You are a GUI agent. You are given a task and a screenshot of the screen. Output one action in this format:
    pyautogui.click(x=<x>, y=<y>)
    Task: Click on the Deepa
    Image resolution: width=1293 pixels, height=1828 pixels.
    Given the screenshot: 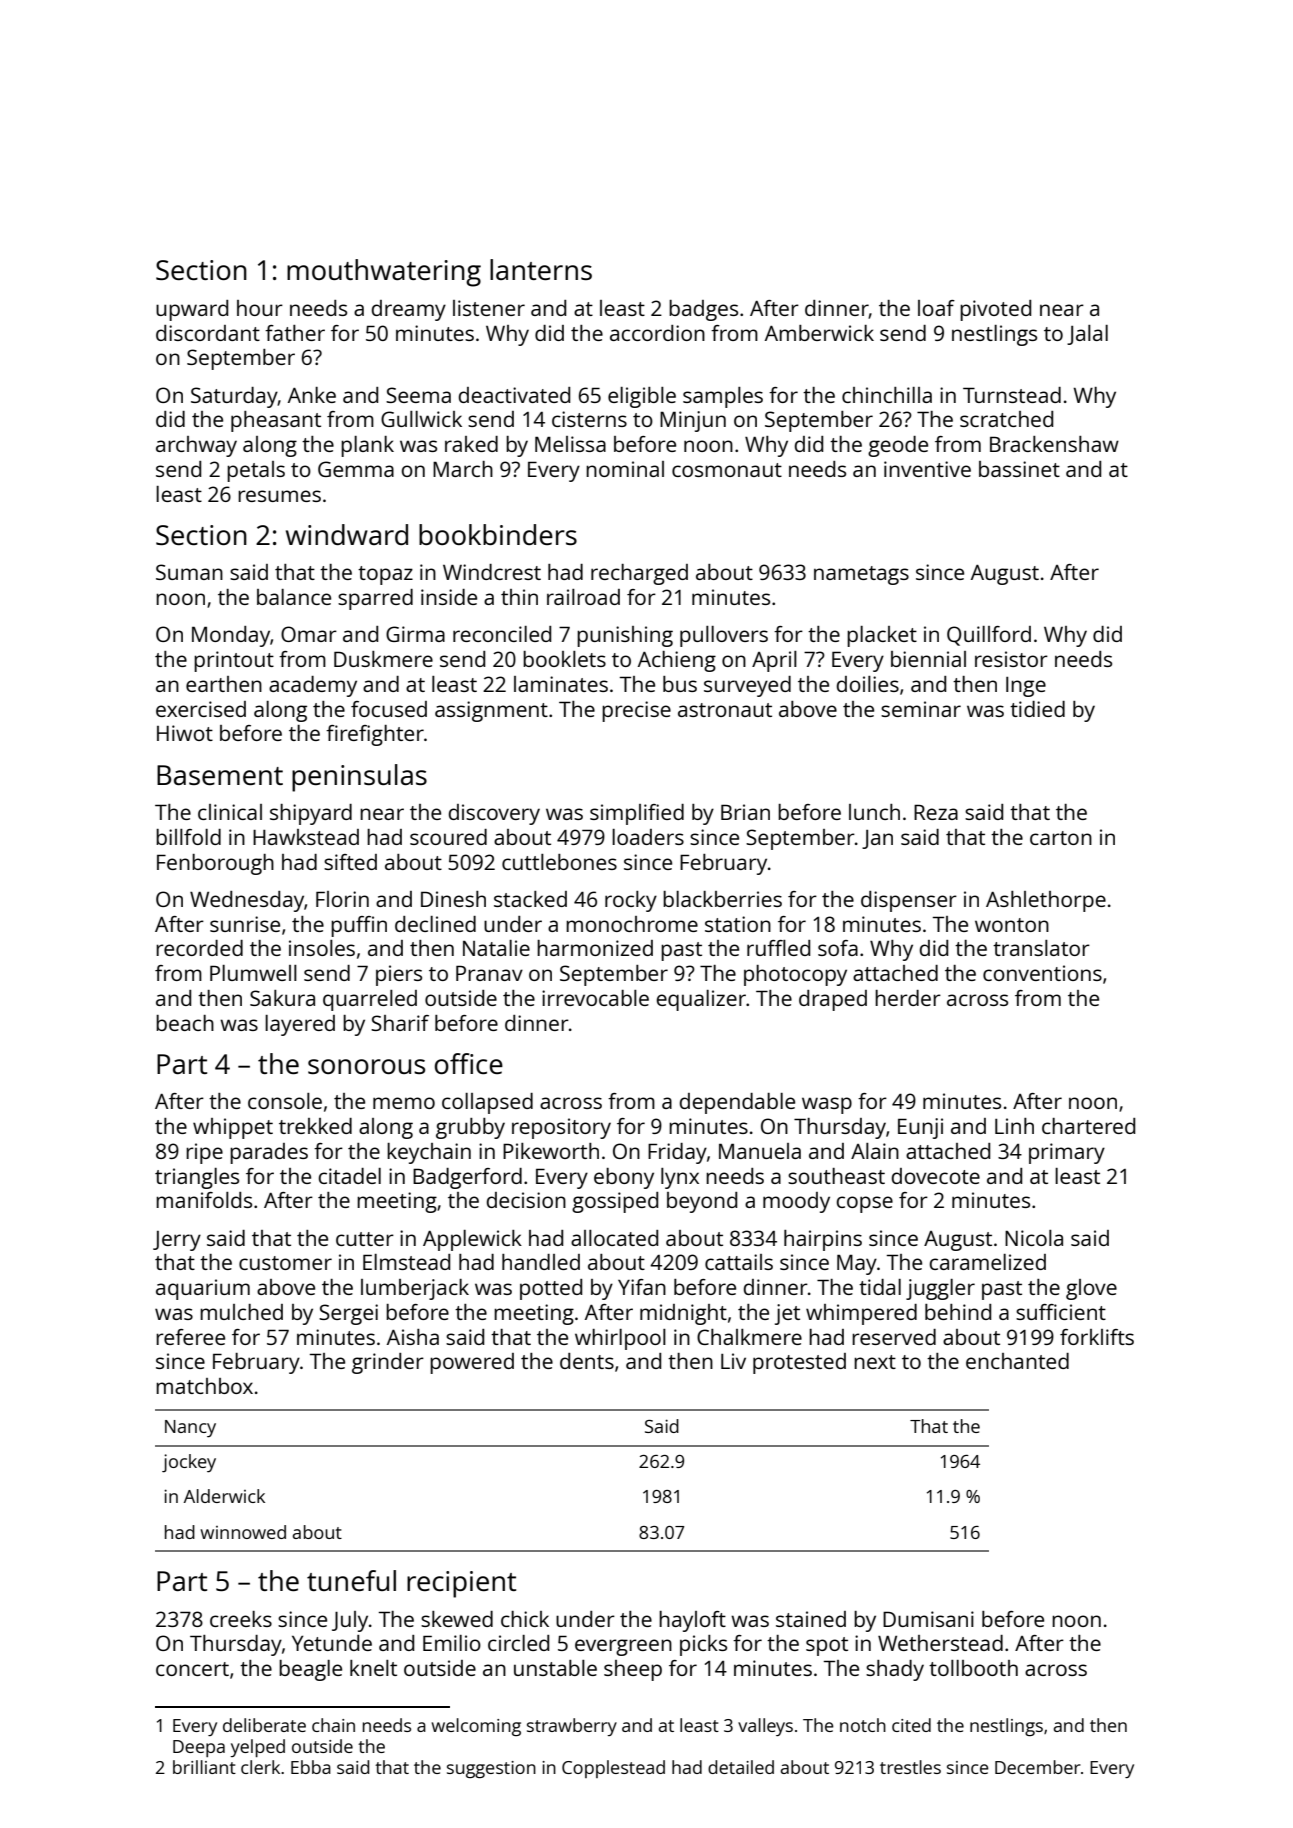 What is the action you would take?
    pyautogui.click(x=199, y=1748)
